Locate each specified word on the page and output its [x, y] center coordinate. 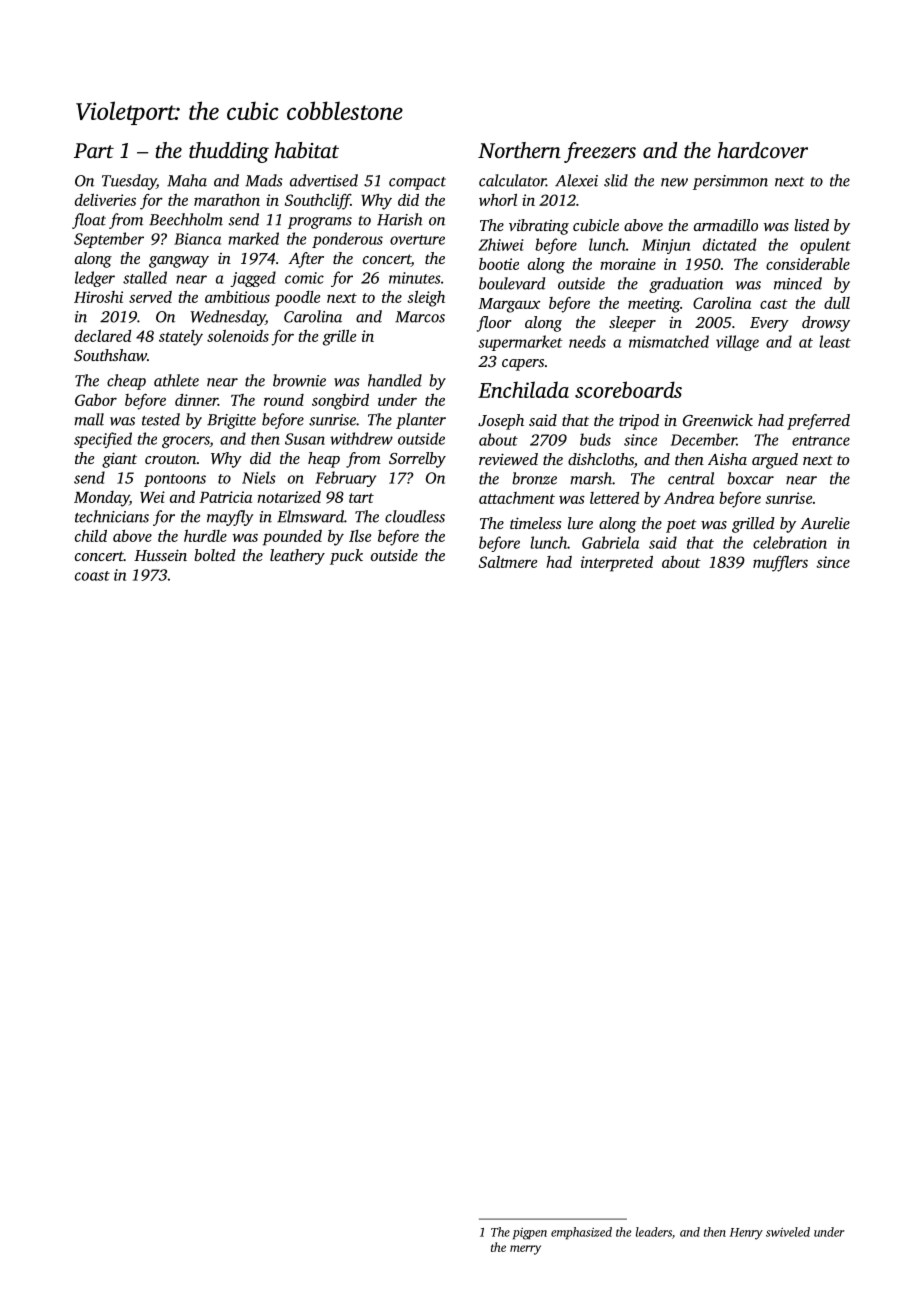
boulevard [512, 283]
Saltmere [508, 562]
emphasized [581, 1233]
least [835, 341]
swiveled [788, 1232]
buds [595, 439]
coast [92, 576]
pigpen [530, 1234]
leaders [654, 1232]
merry [525, 1250]
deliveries [105, 200]
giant [119, 460]
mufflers [780, 564]
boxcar [750, 478]
